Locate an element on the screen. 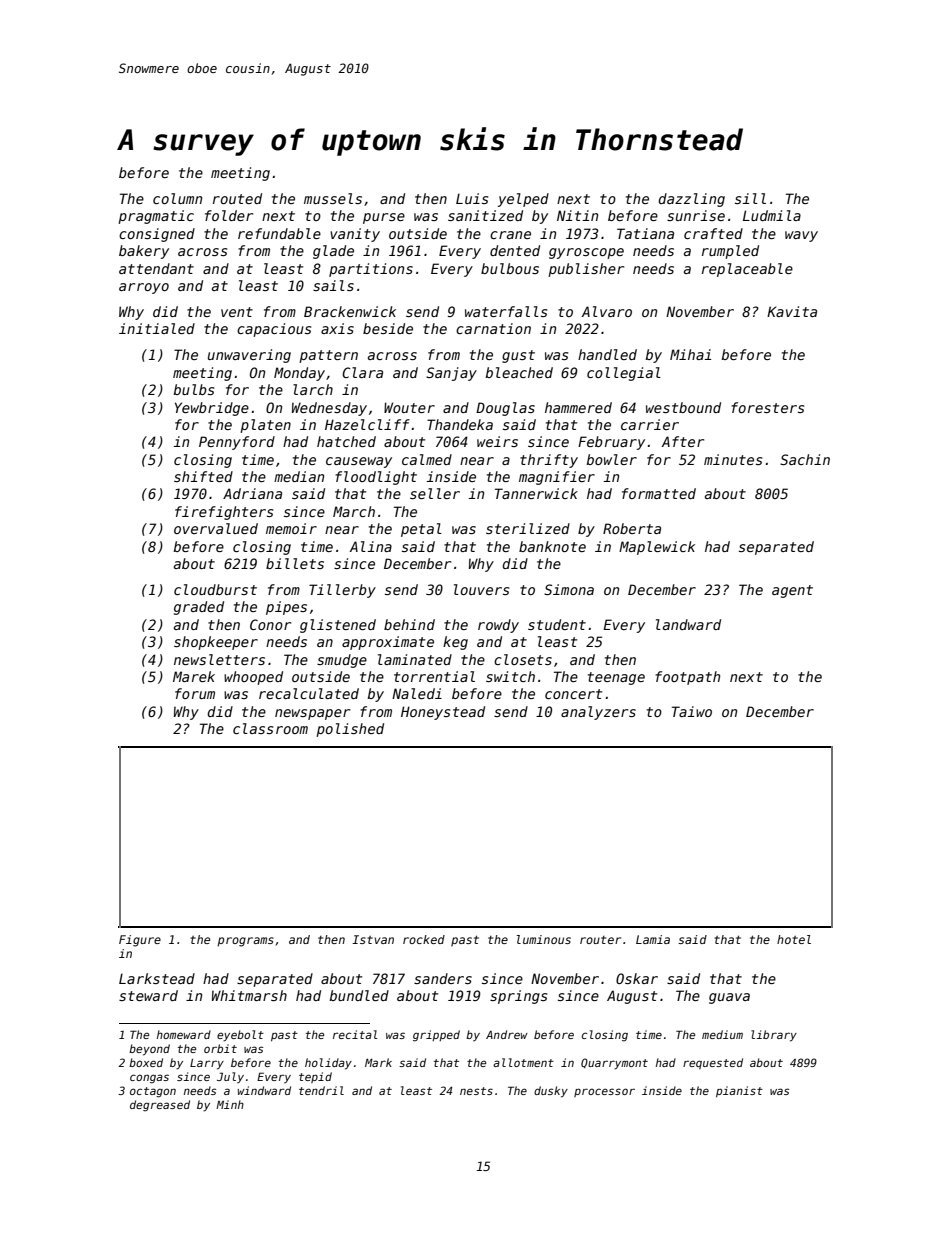  Honeystead is located at coordinates (443, 713).
